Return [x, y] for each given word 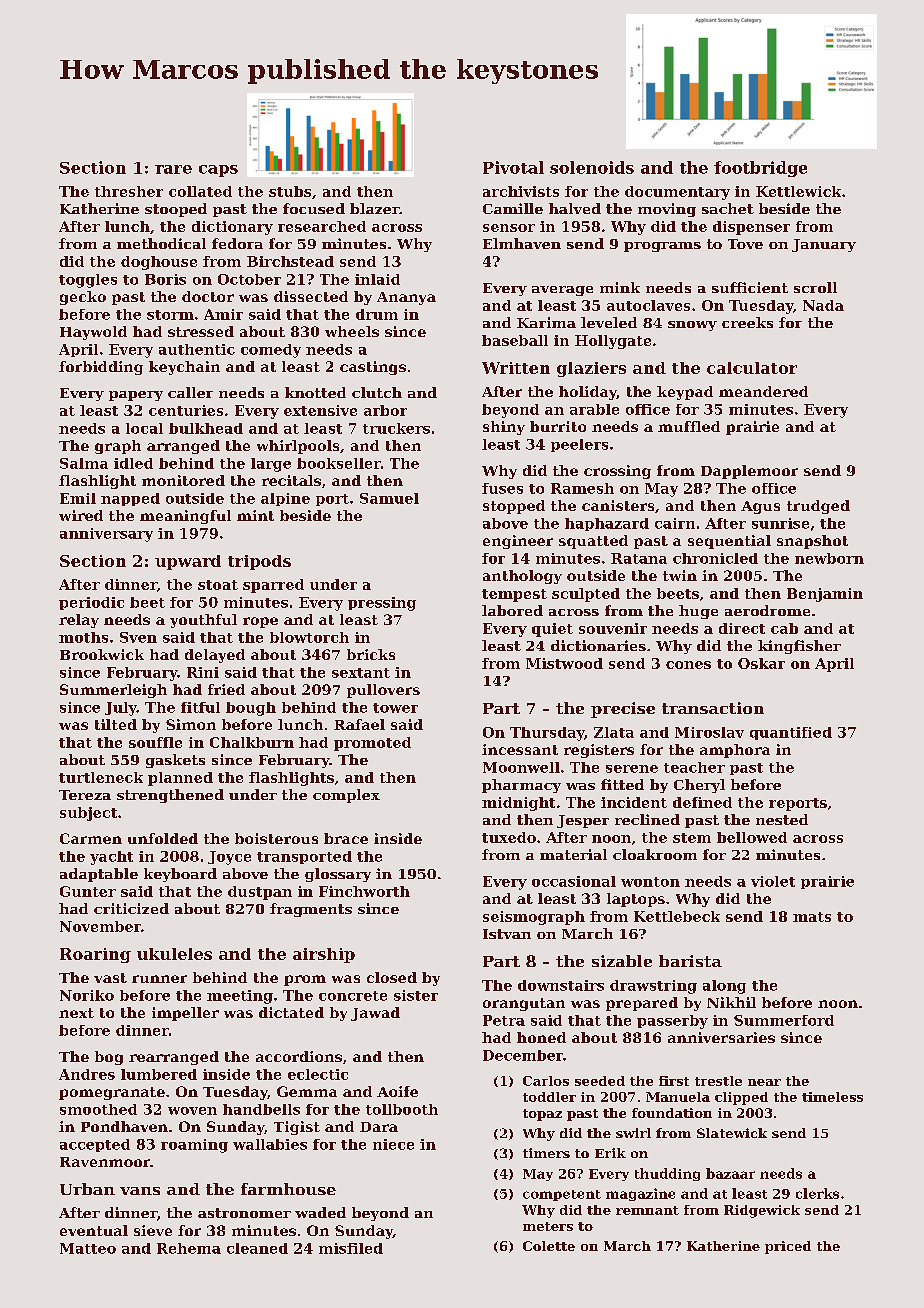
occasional [574, 881]
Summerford [784, 1020]
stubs [290, 191]
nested [782, 819]
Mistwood [564, 663]
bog [109, 1058]
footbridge [760, 169]
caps [218, 171]
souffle [155, 742]
